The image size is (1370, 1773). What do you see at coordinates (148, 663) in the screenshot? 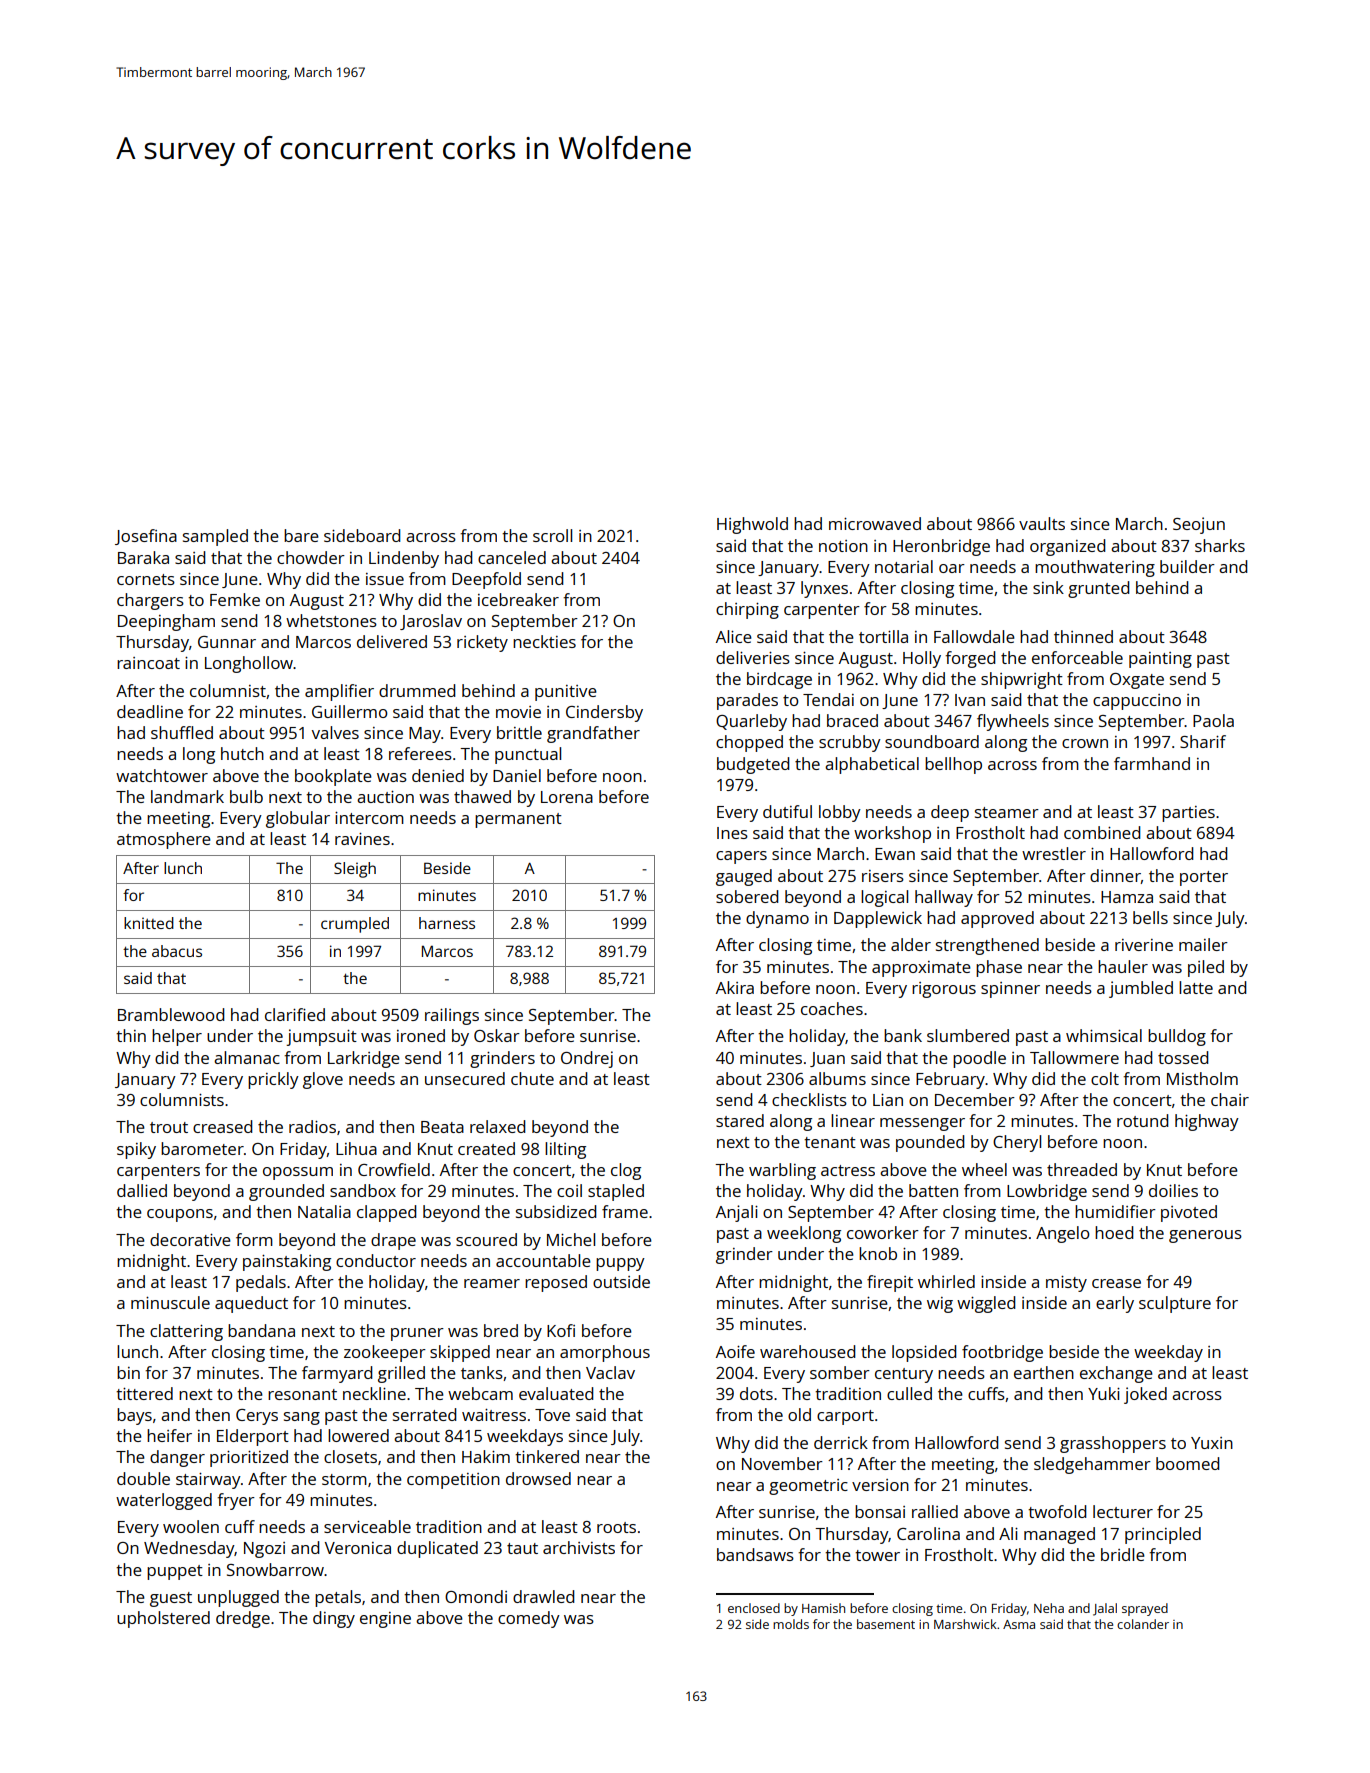
I see `raincoat` at bounding box center [148, 663].
